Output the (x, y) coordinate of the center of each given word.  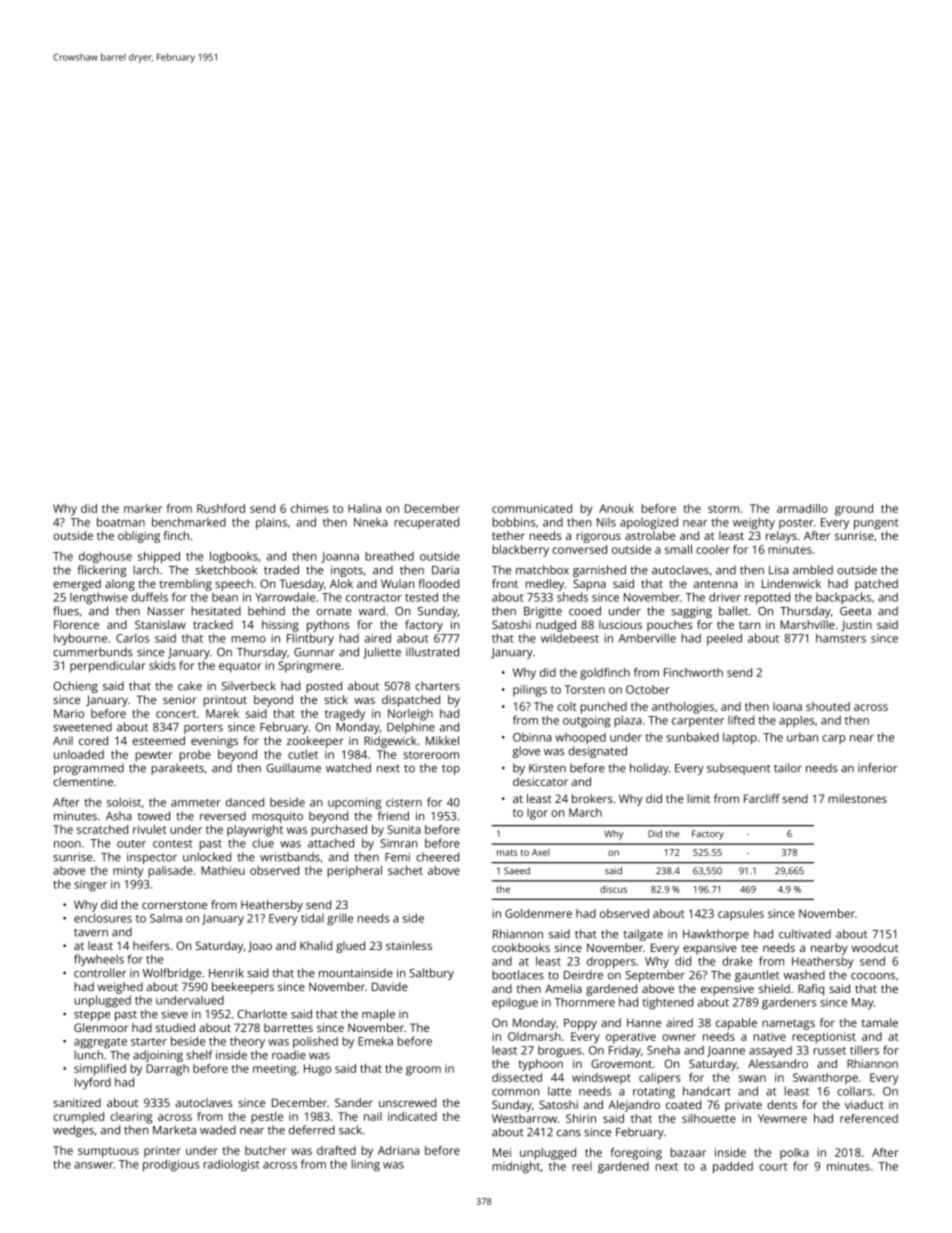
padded (733, 1167)
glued (350, 947)
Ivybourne (80, 639)
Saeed (517, 871)
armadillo (802, 508)
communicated (532, 508)
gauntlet (757, 976)
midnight (516, 1167)
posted (324, 687)
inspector (152, 858)
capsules (741, 915)
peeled (724, 639)
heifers (151, 945)
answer (93, 1165)
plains (271, 523)
